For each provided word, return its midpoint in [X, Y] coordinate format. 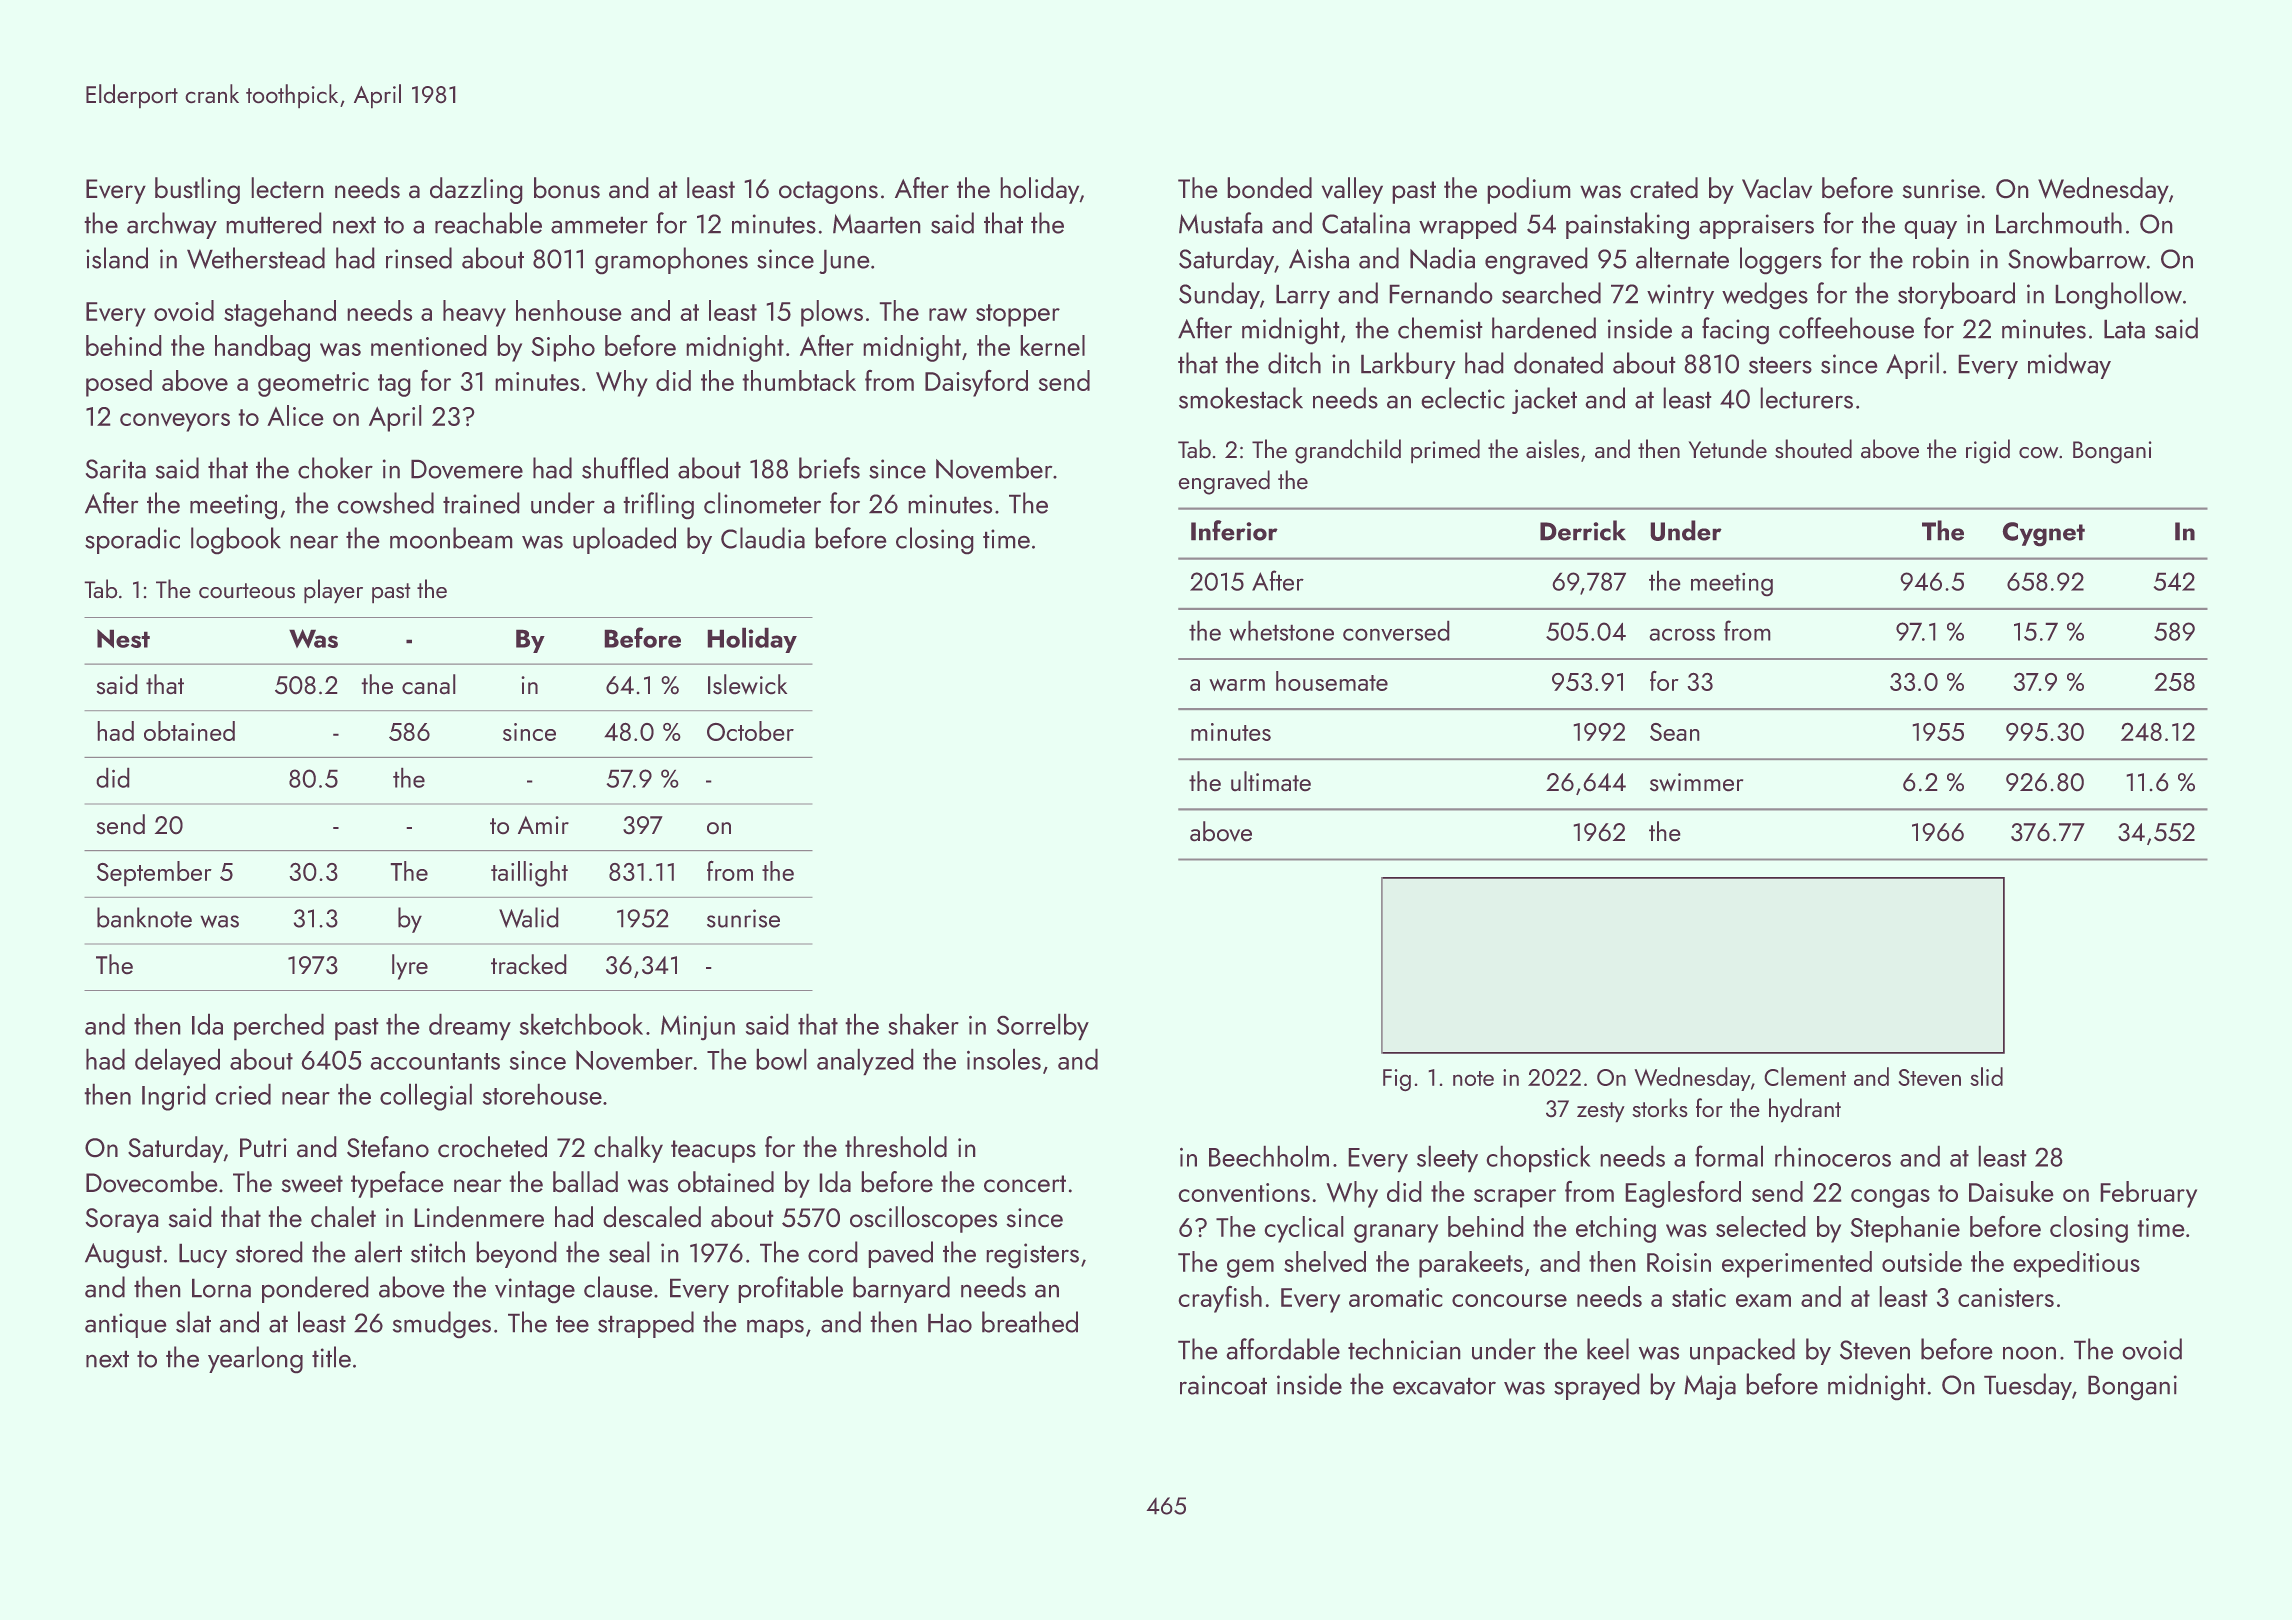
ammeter [599, 225]
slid [1986, 1076]
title [331, 1357]
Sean [1675, 732]
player [333, 591]
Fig [1397, 1080]
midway [2069, 365]
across [1682, 634]
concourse [1509, 1300]
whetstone [1281, 630]
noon [2029, 1353]
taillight [529, 874]
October [750, 731]
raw [948, 314]
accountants [435, 1061]
